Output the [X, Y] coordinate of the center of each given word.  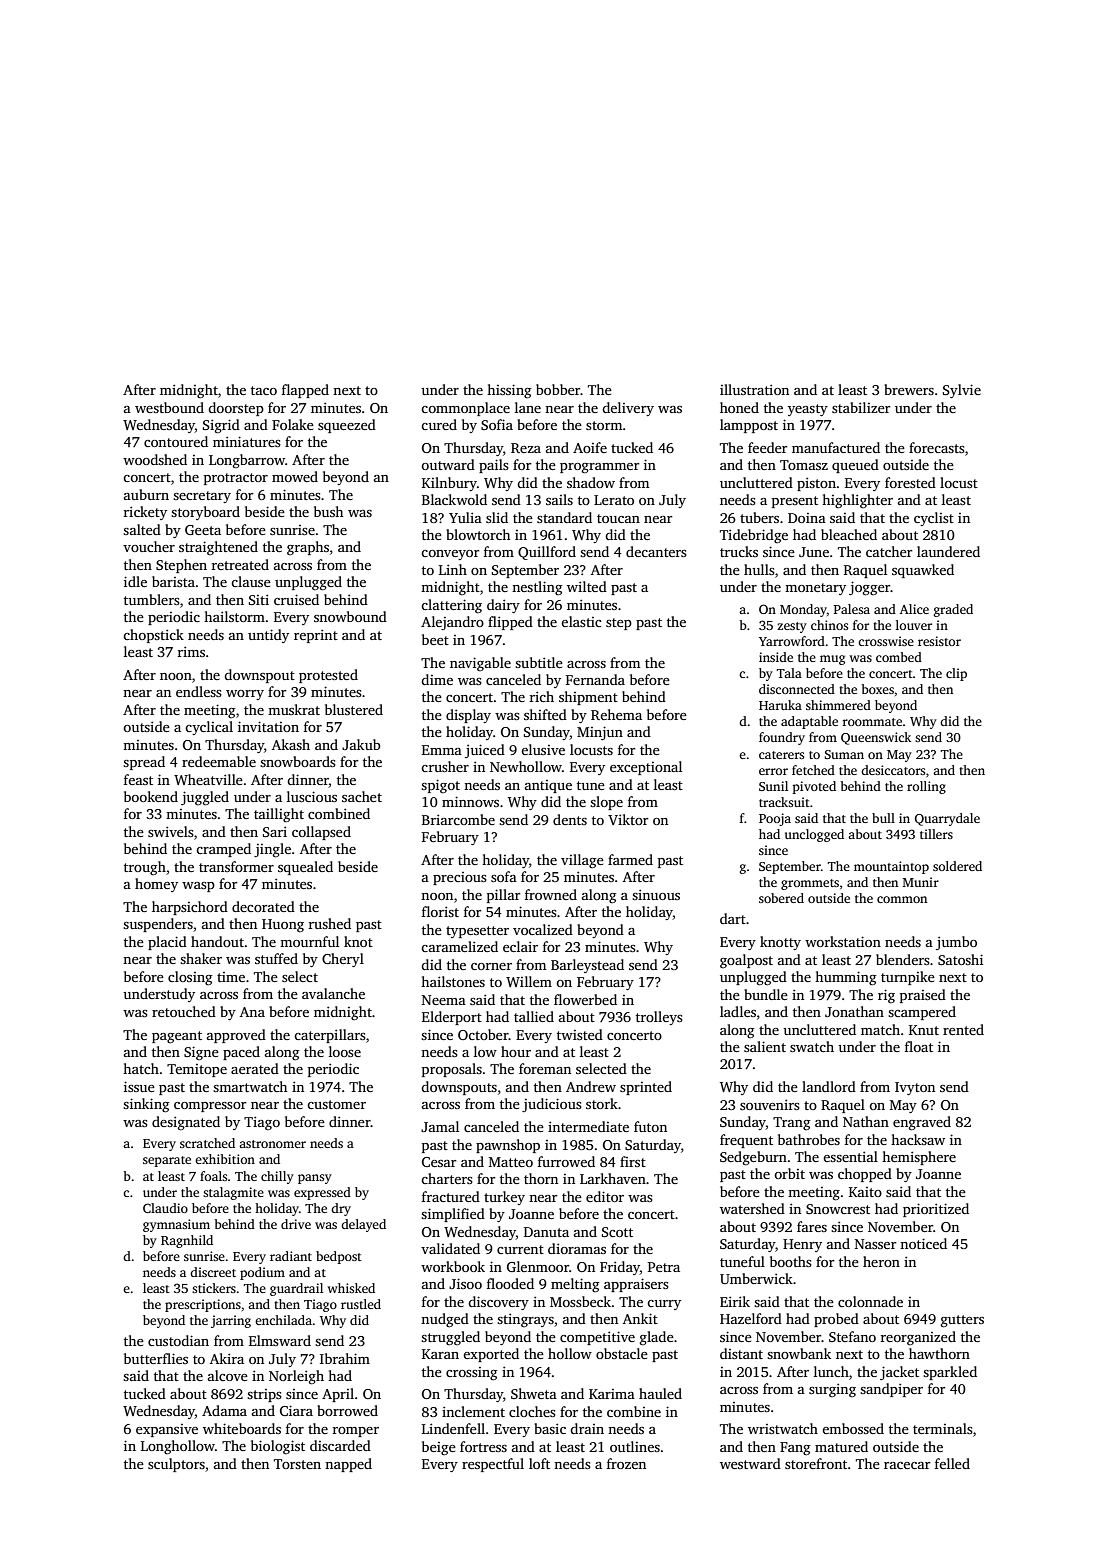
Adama [224, 1410]
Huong [283, 926]
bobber [558, 389]
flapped [305, 391]
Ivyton [915, 1088]
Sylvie [962, 391]
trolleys [659, 1018]
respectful [493, 1465]
